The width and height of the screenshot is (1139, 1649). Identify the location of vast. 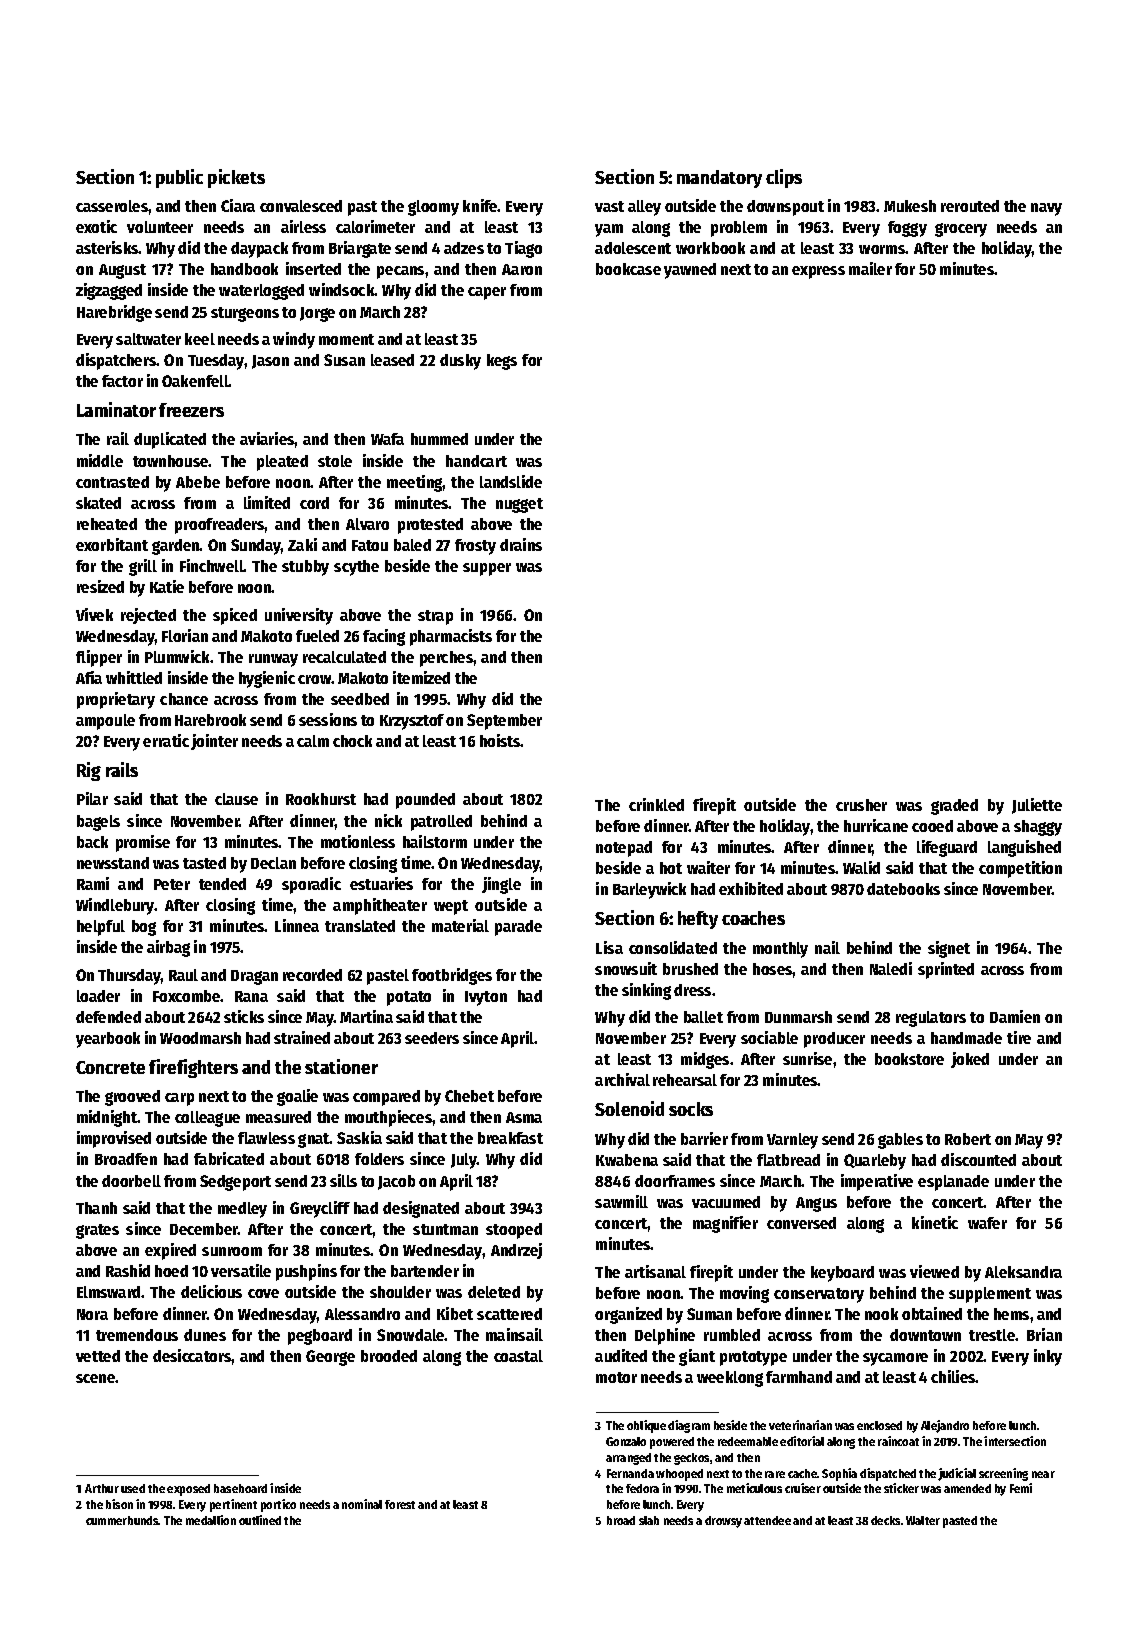
(609, 206).
